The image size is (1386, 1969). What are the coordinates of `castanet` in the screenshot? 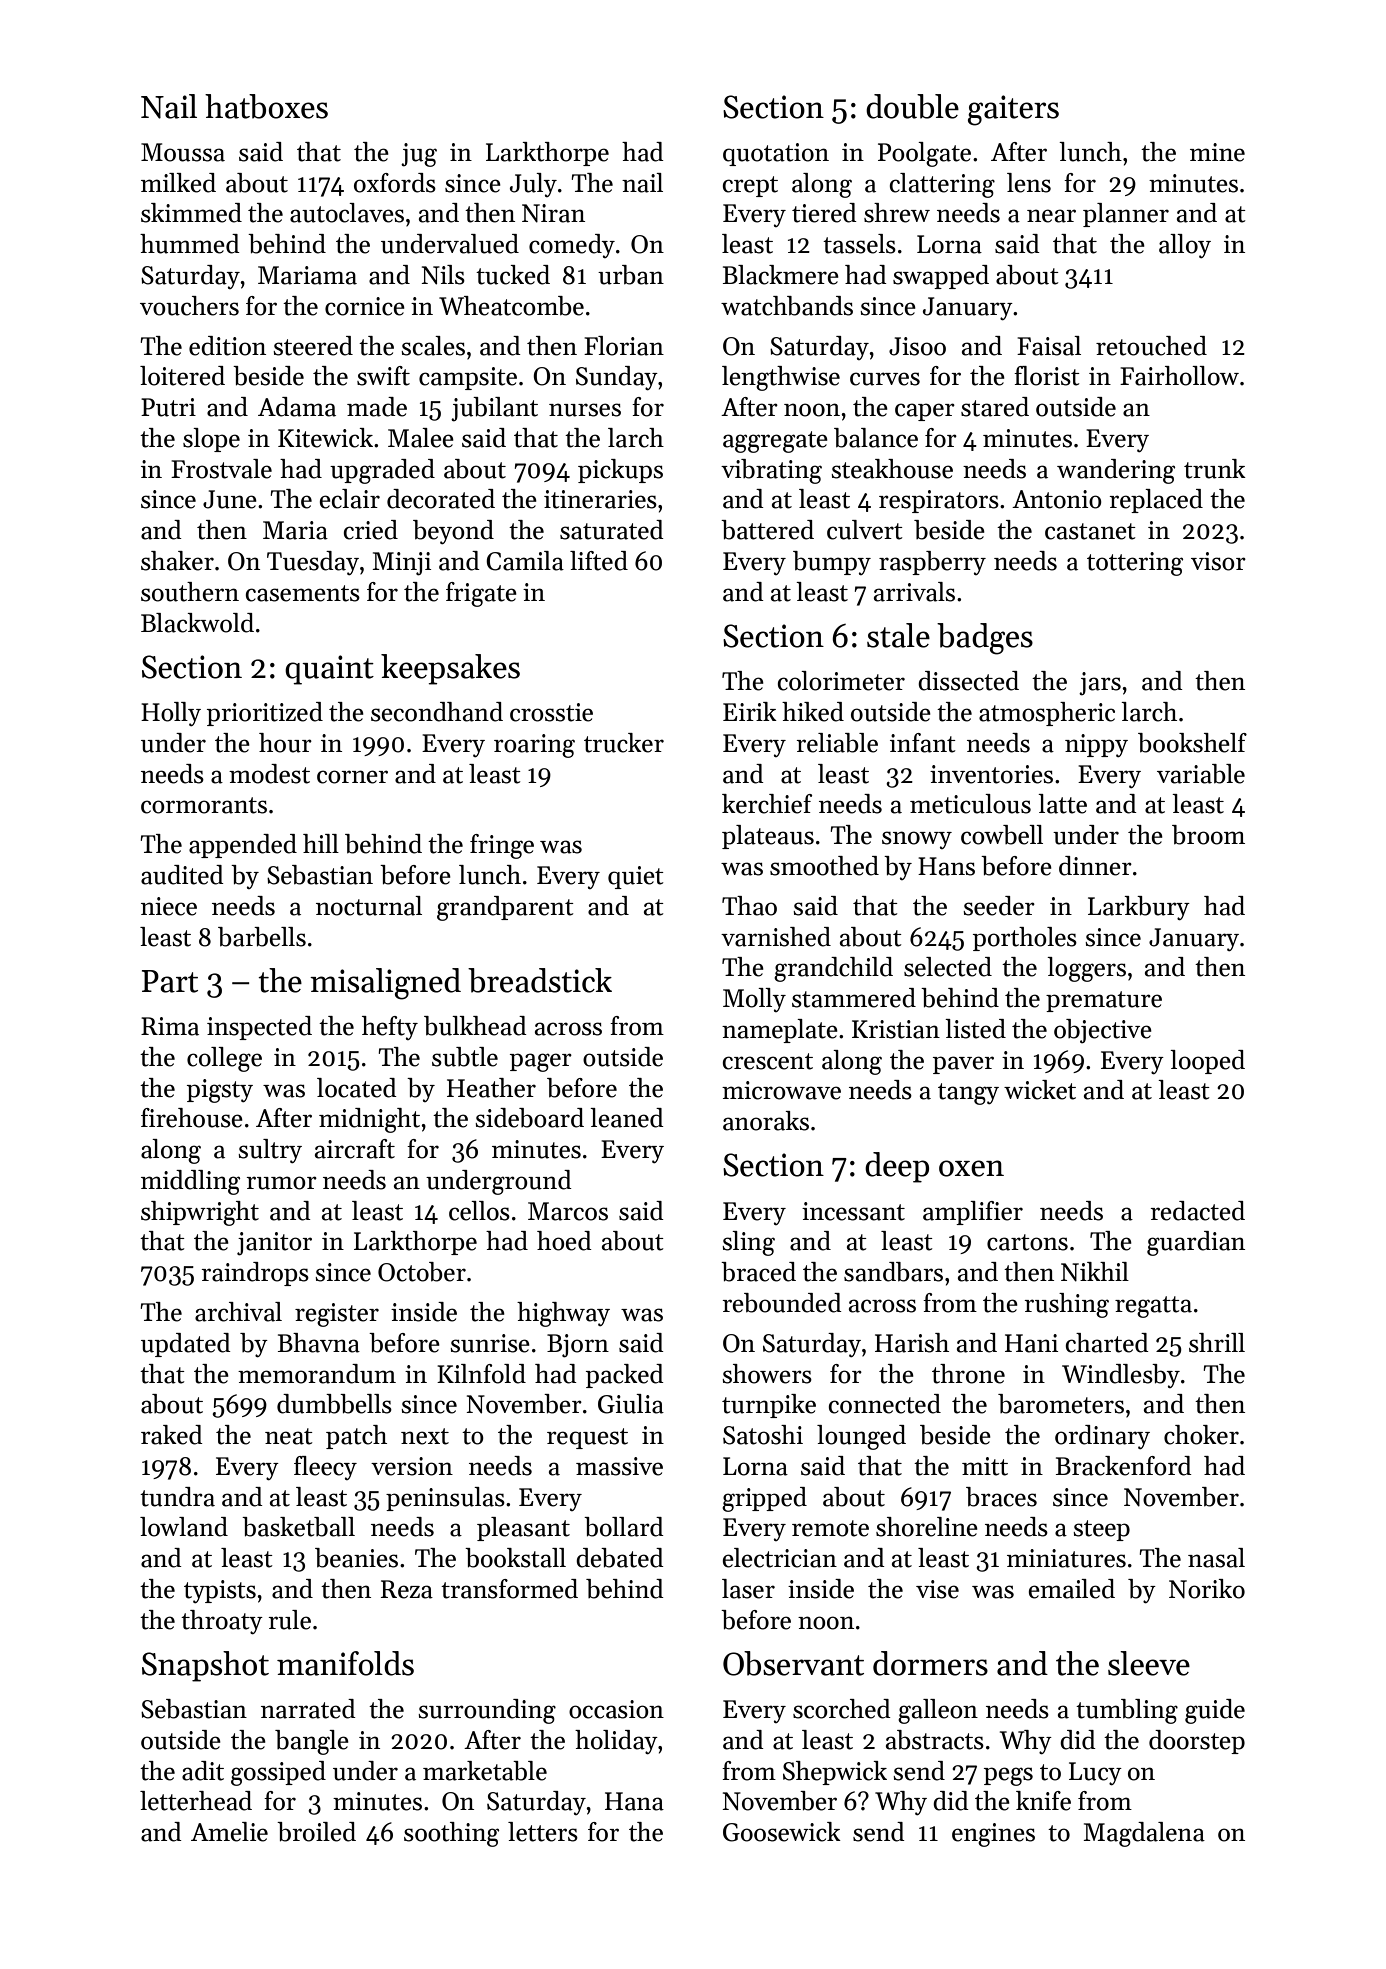 It's located at (1090, 531).
